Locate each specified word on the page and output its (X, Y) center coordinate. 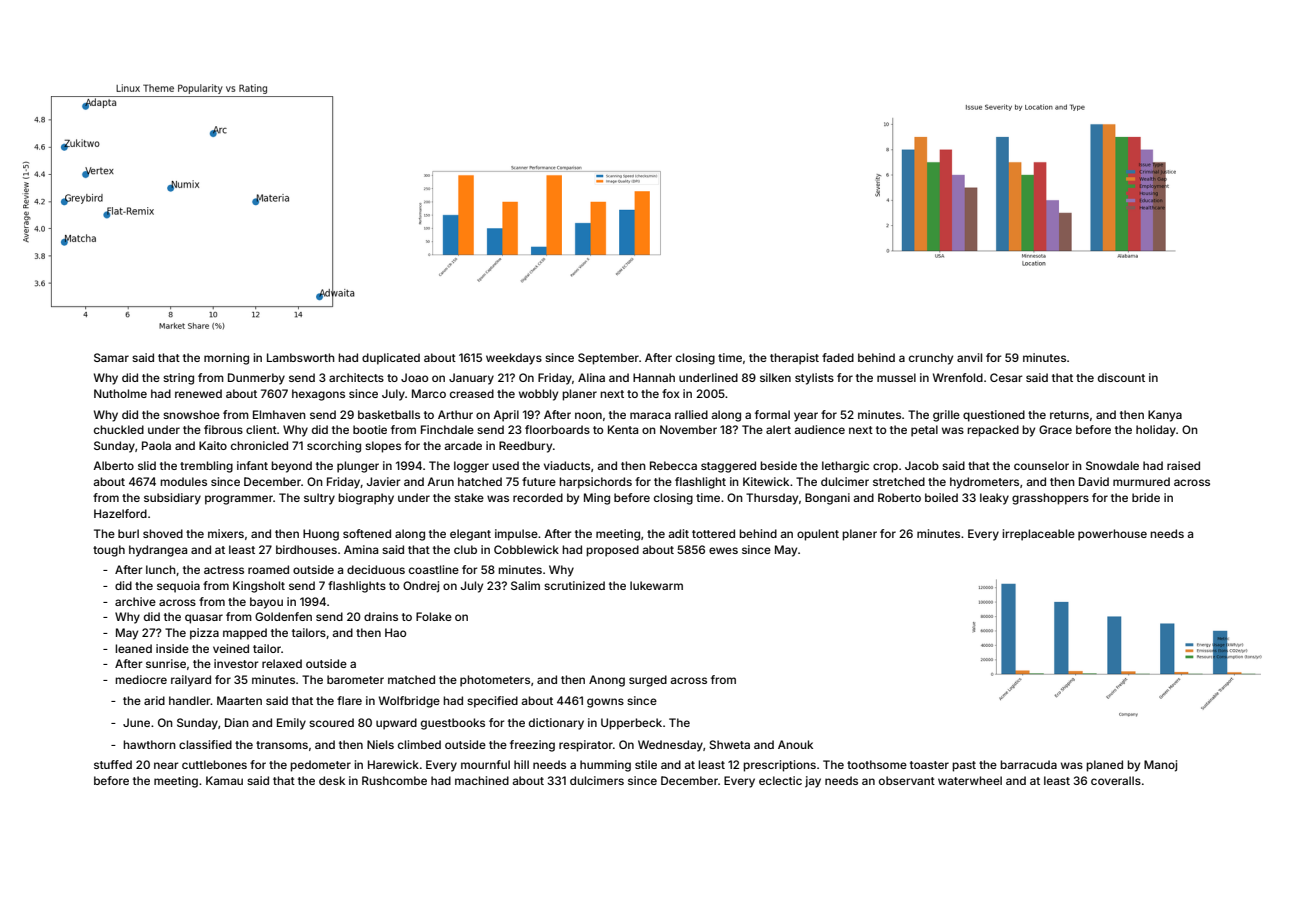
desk (332, 780)
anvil (969, 357)
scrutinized (574, 585)
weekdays (514, 359)
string (178, 379)
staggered (728, 467)
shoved (163, 533)
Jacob (922, 465)
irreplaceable (1038, 535)
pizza (204, 634)
